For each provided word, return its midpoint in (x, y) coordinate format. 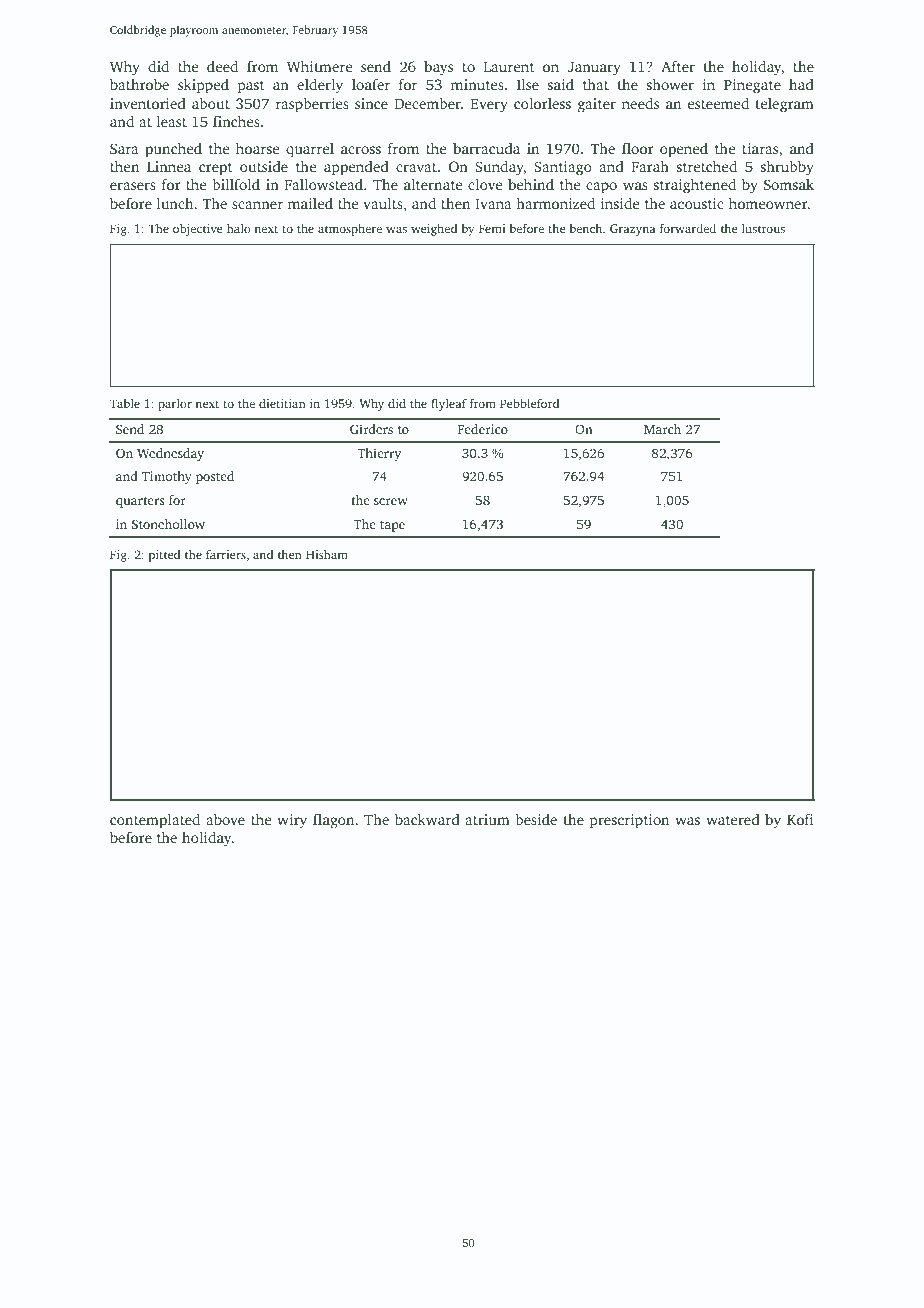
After (678, 66)
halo (239, 228)
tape (392, 526)
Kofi (800, 819)
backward (427, 819)
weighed (434, 230)
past (251, 87)
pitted (165, 556)
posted (215, 477)
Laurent (509, 67)
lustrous (763, 228)
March (662, 429)
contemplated (155, 821)
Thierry (379, 454)
